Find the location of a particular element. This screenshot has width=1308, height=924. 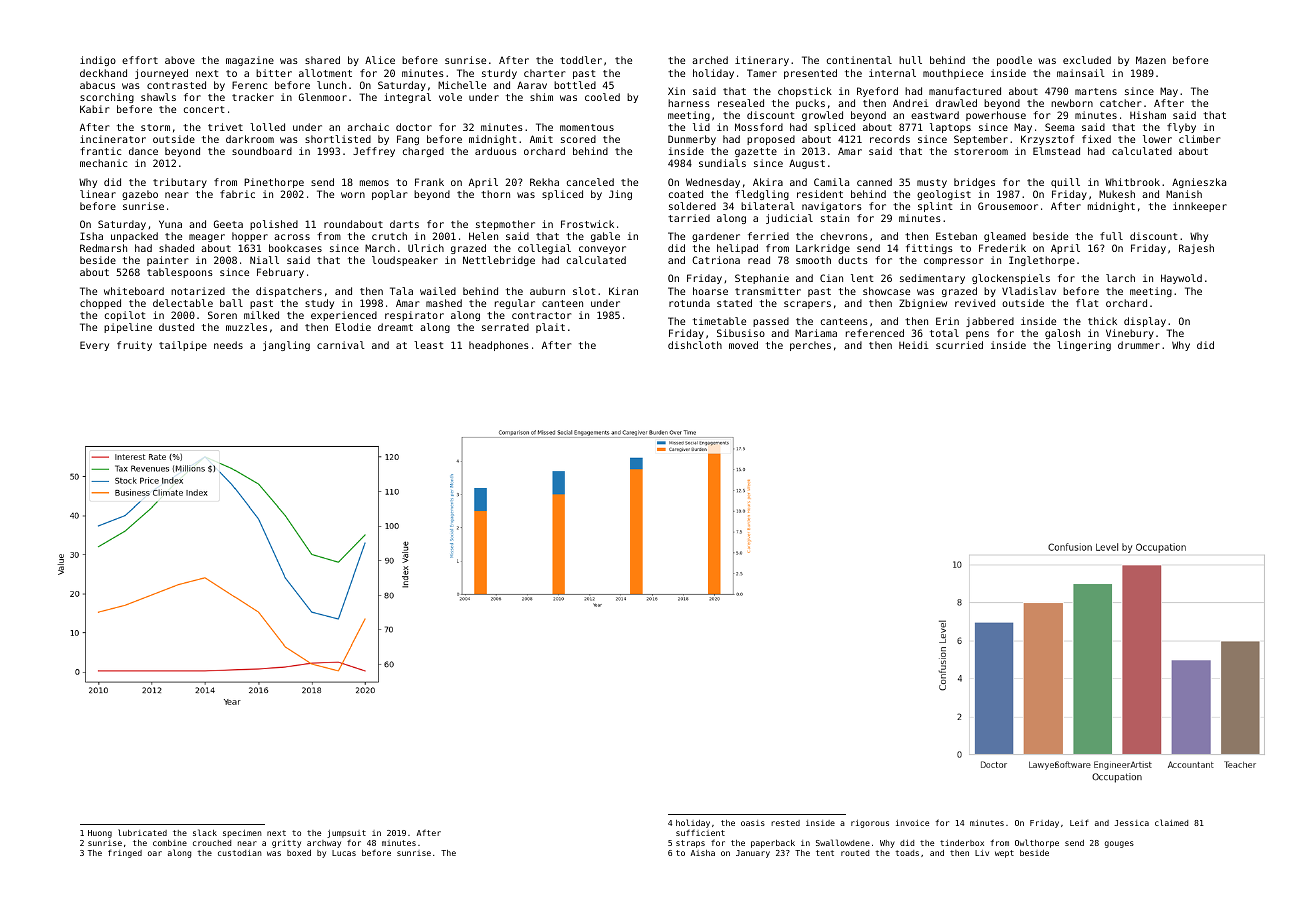

Huong is located at coordinates (100, 834).
